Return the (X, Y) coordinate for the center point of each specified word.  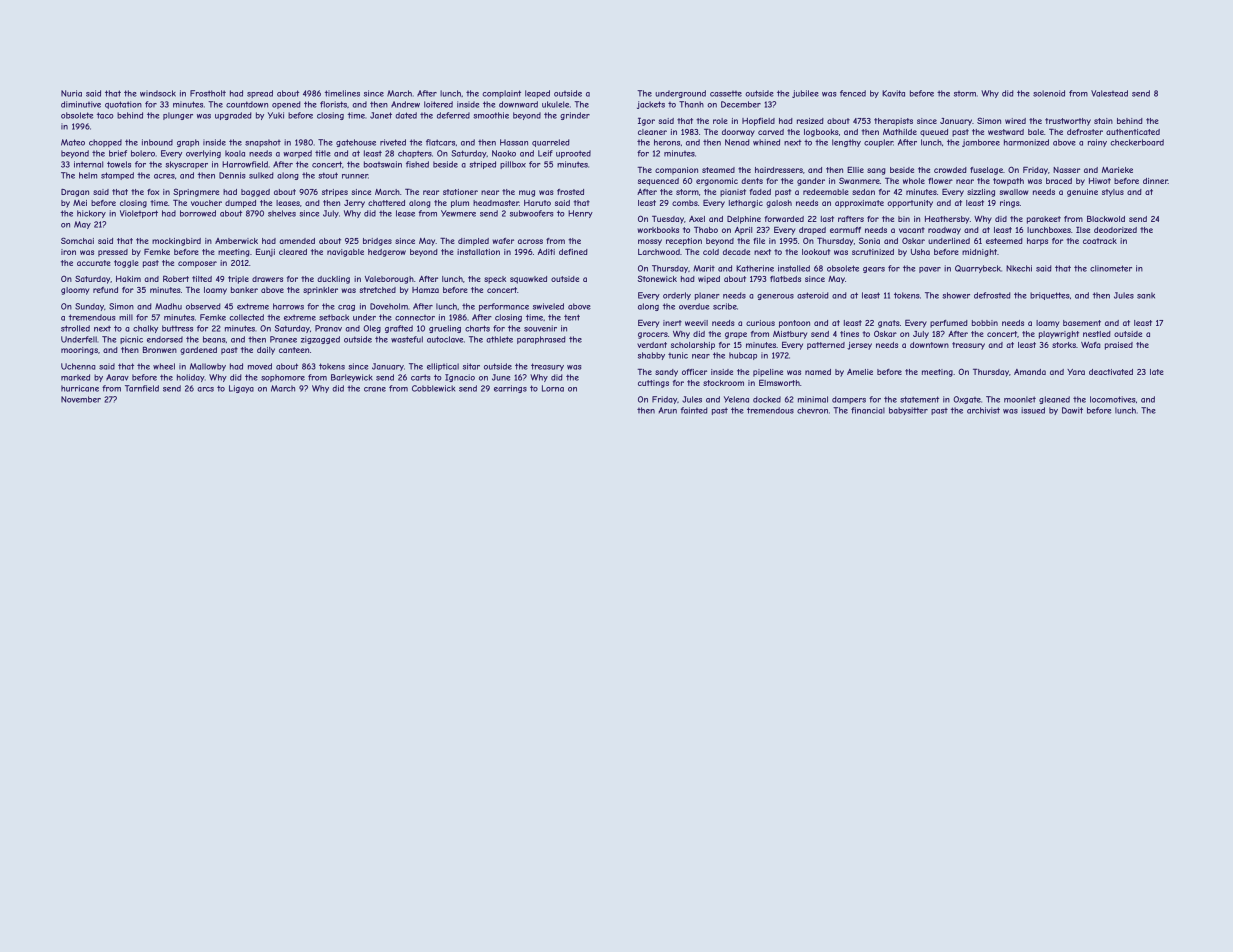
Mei (80, 203)
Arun (668, 410)
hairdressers (779, 170)
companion (676, 171)
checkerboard (1137, 142)
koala (235, 153)
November (81, 399)
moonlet (1020, 399)
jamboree (981, 143)
